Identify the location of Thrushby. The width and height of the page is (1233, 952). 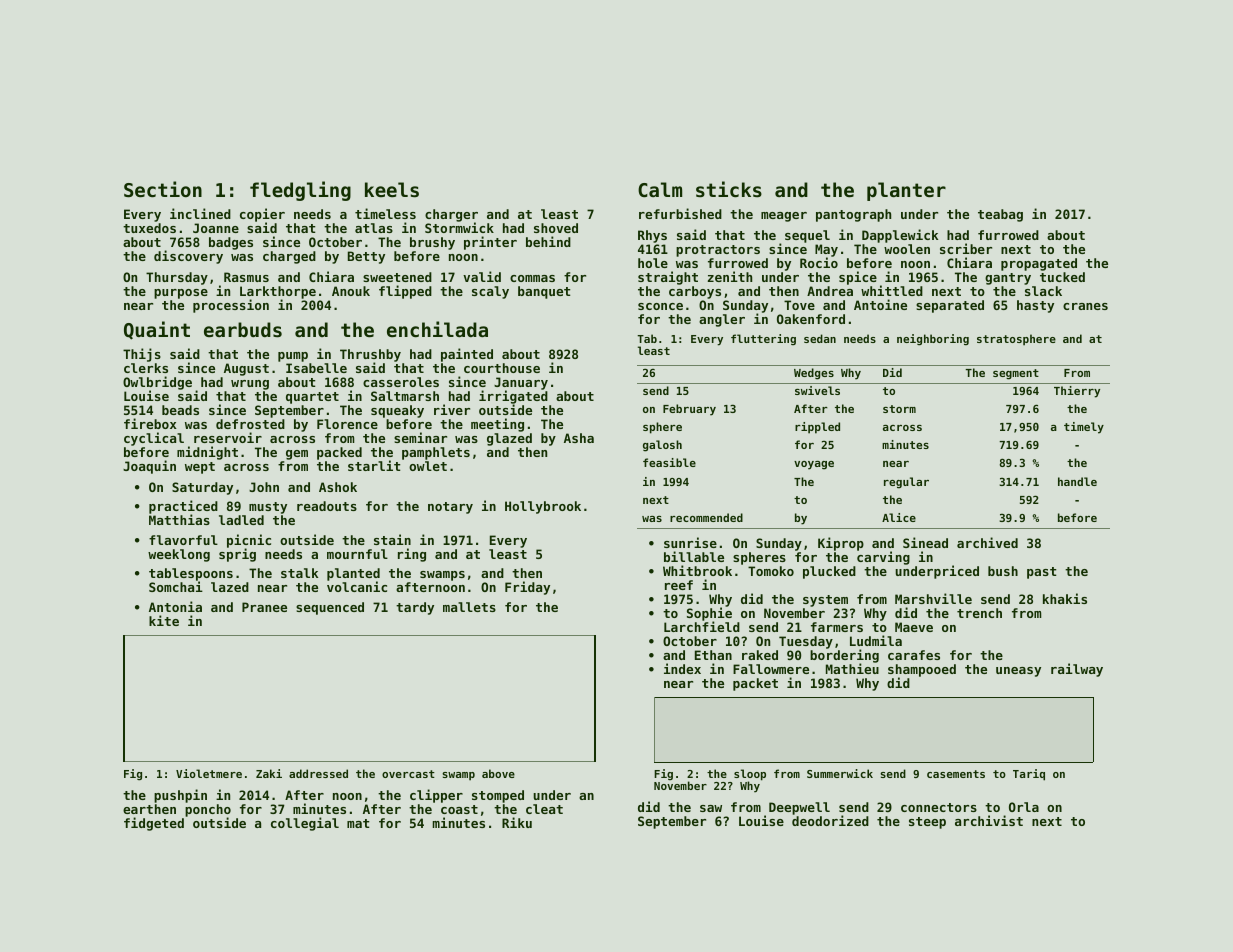
(370, 355).
